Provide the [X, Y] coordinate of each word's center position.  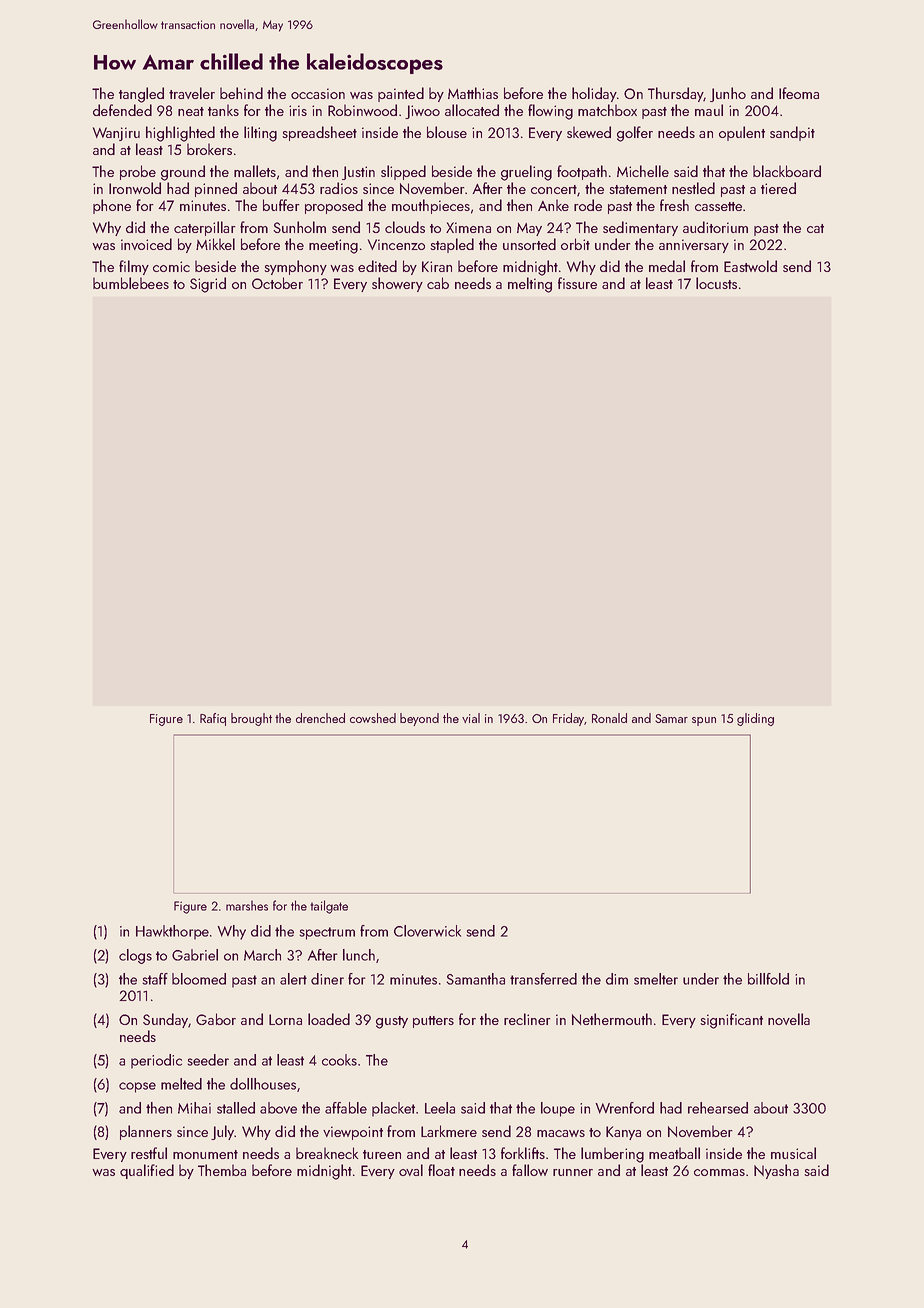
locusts [716, 283]
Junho [728, 94]
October [277, 283]
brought [251, 719]
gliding [755, 719]
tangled [141, 95]
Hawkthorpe [172, 932]
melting [530, 285]
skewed [589, 132]
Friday [568, 719]
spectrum [327, 933]
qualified [147, 1171]
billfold [768, 979]
